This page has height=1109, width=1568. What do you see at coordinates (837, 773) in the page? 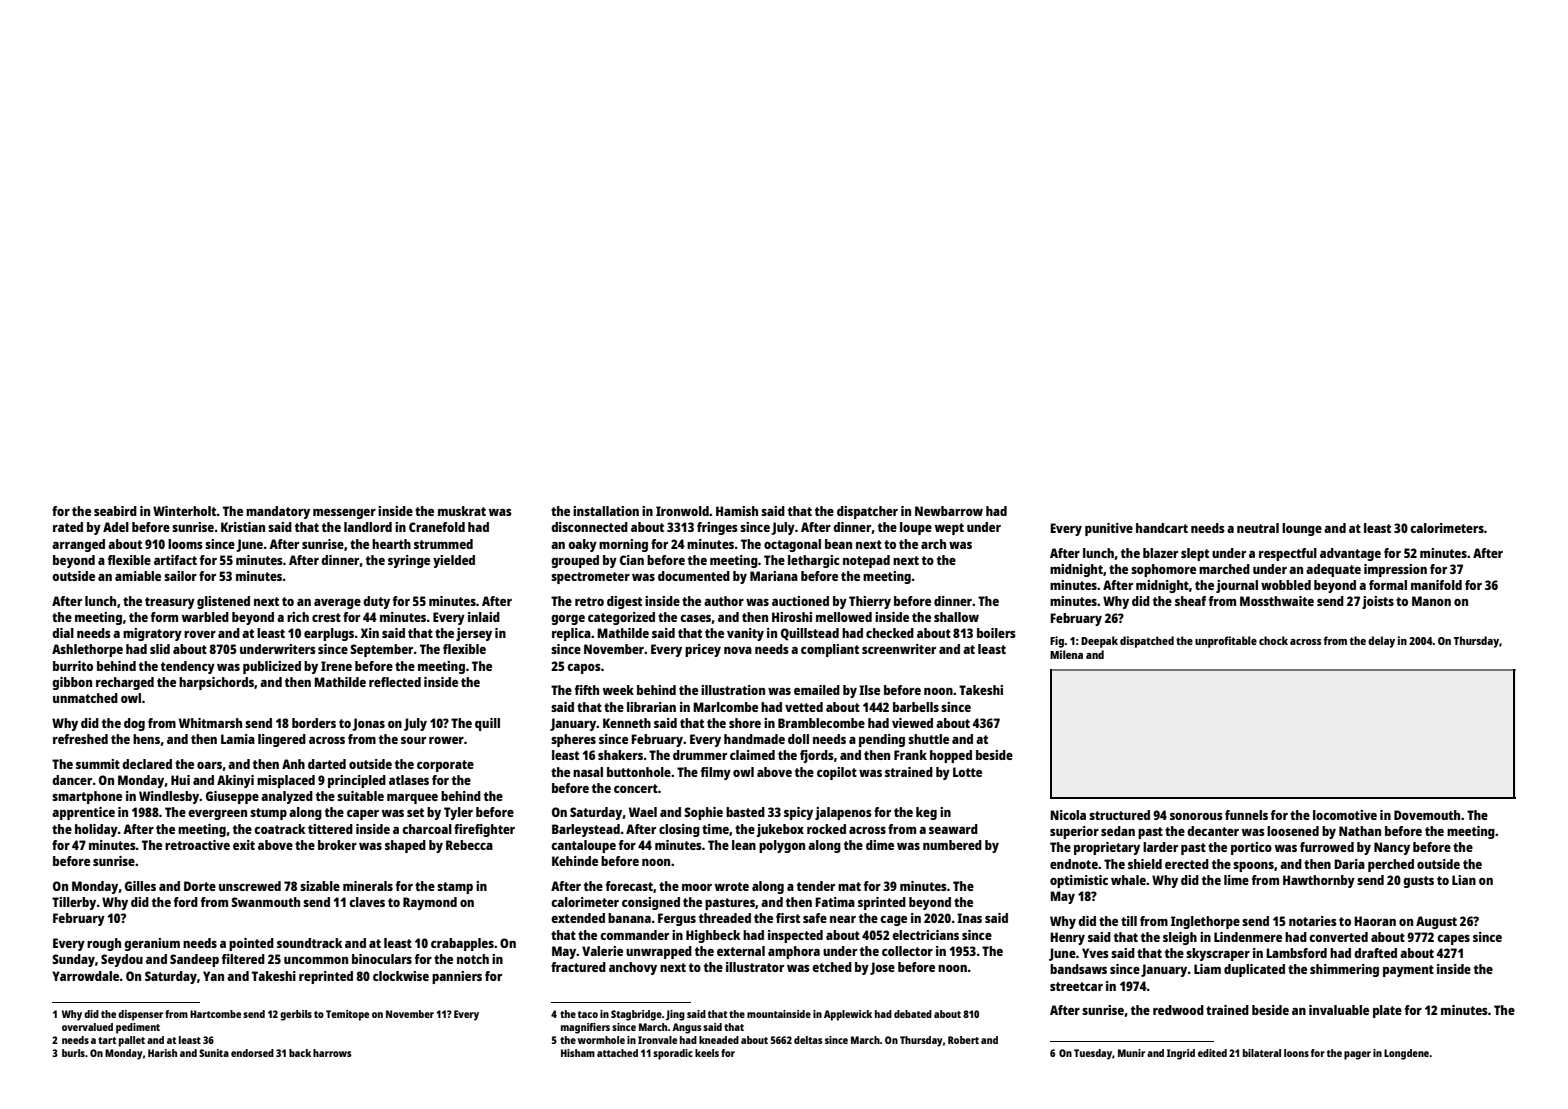
I see `copilot` at bounding box center [837, 773].
